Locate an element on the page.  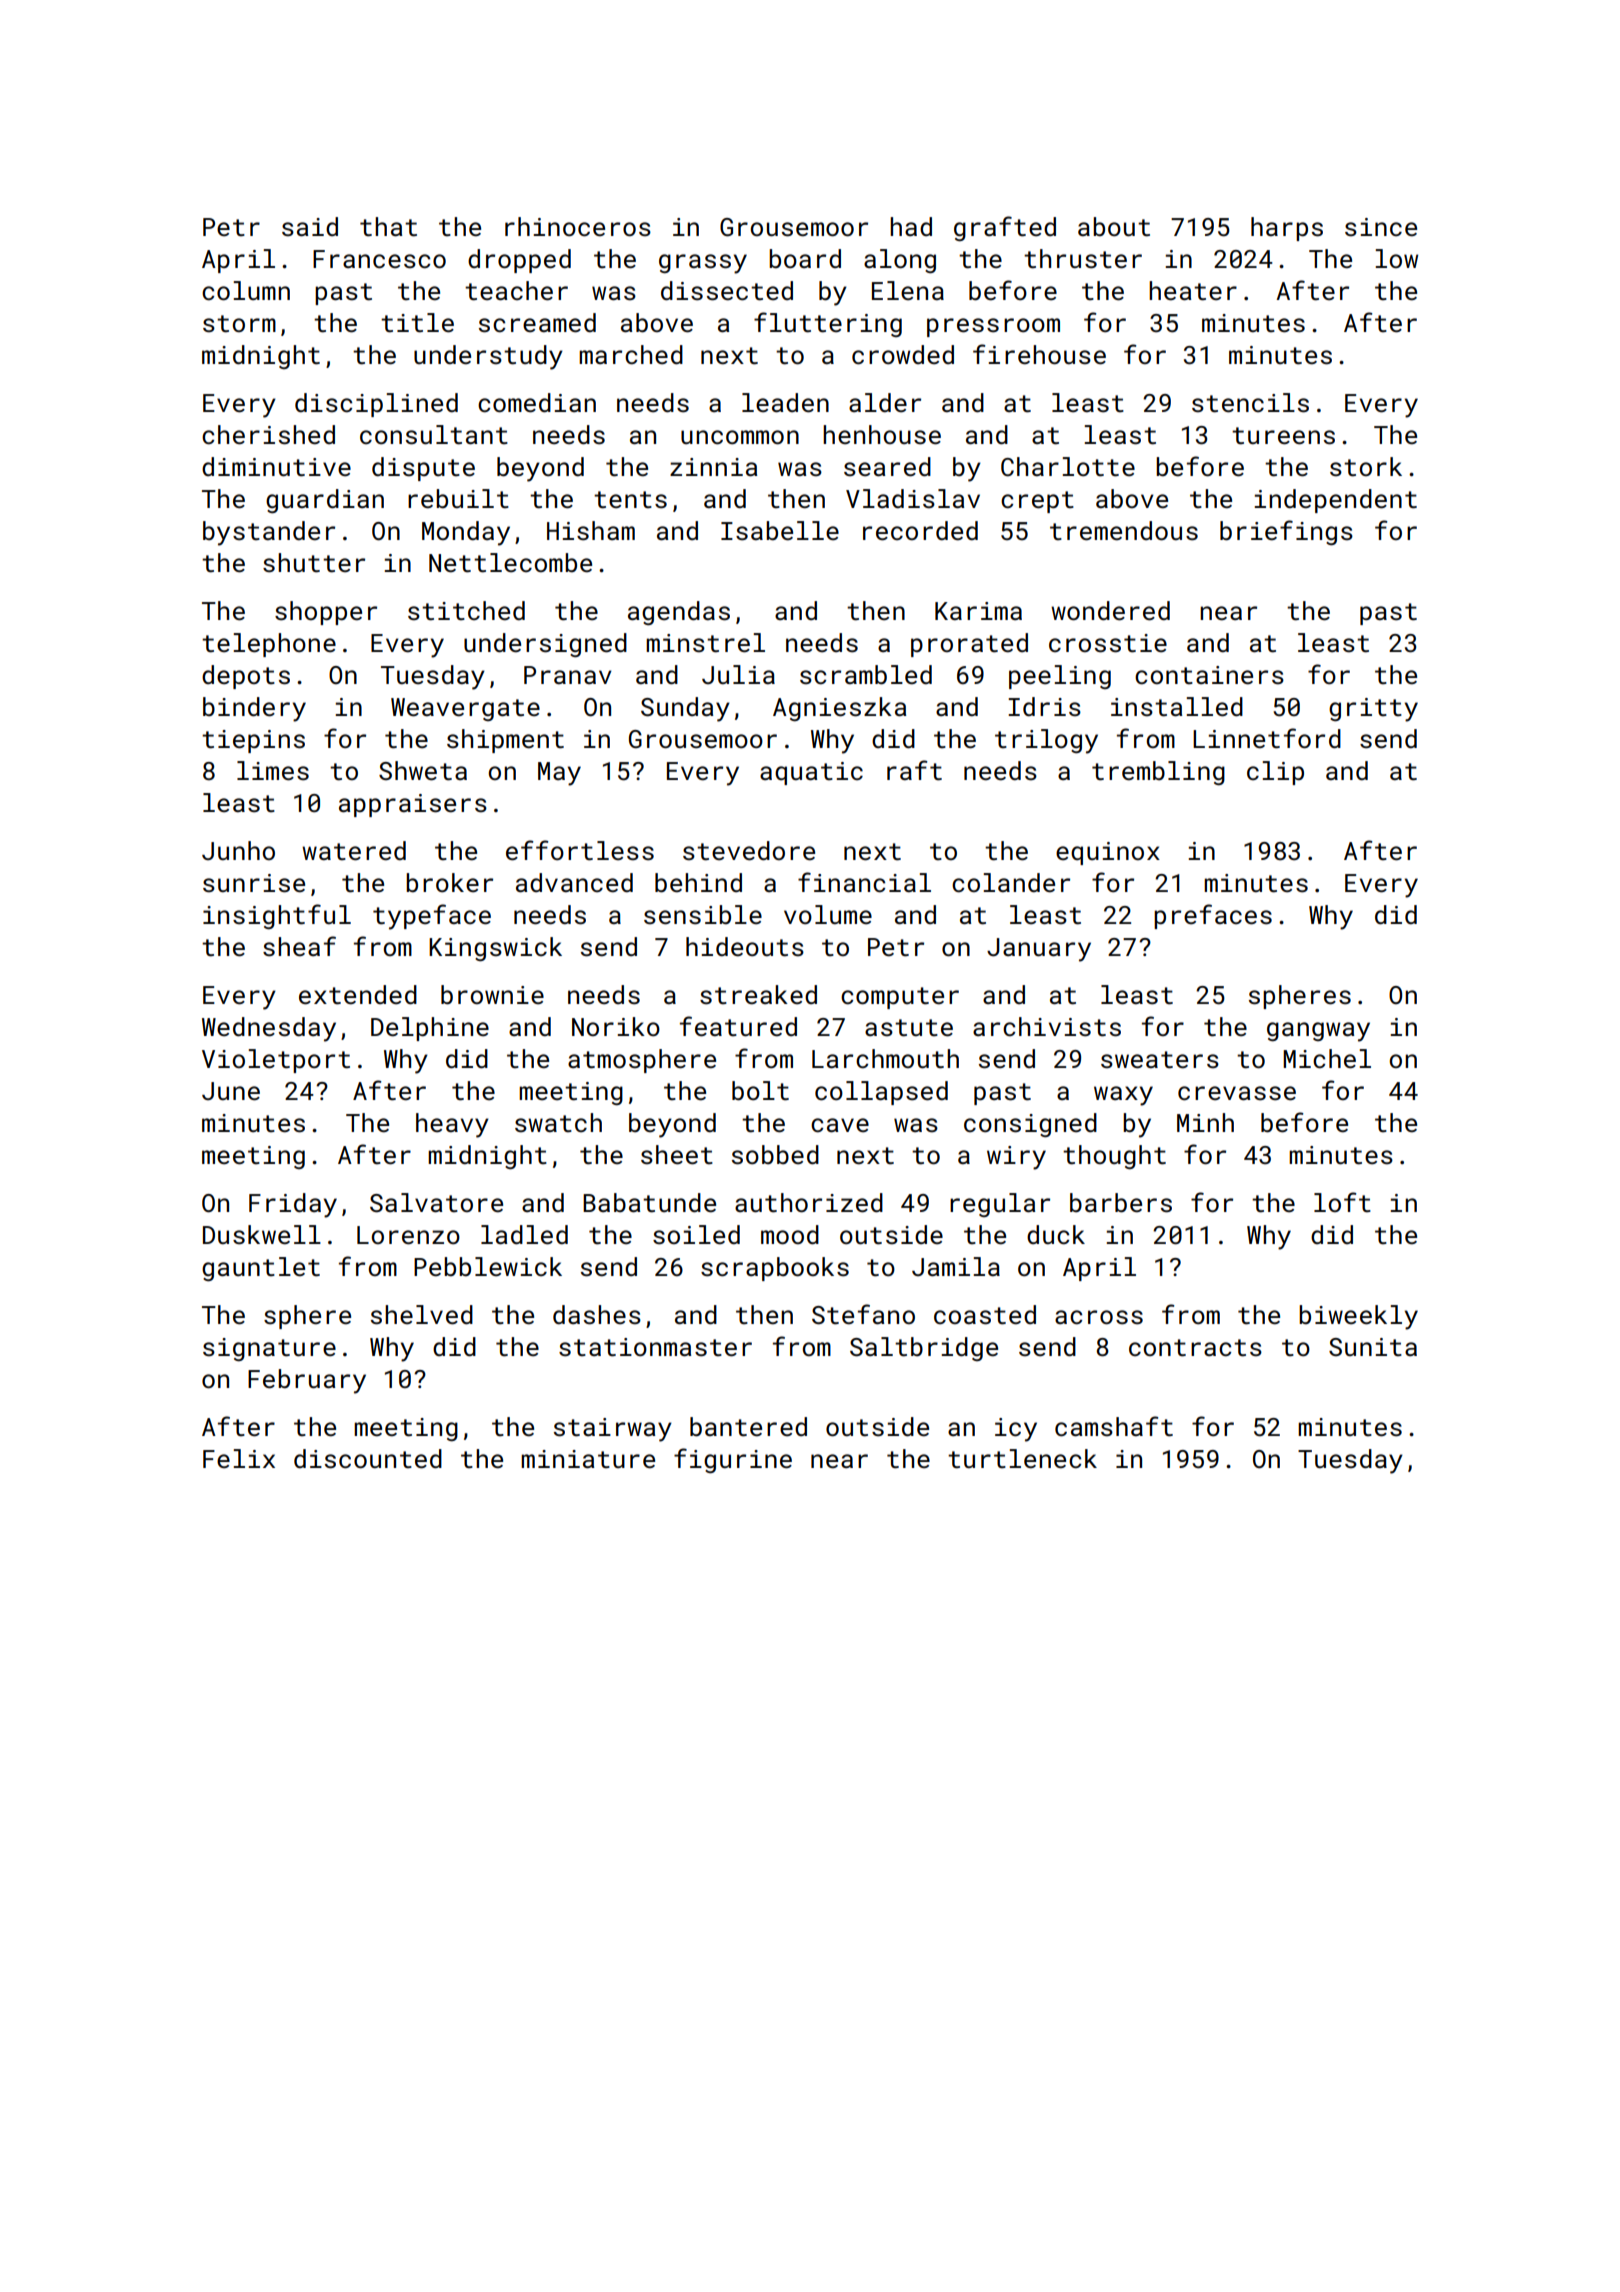
prefaces is located at coordinates (1213, 916).
